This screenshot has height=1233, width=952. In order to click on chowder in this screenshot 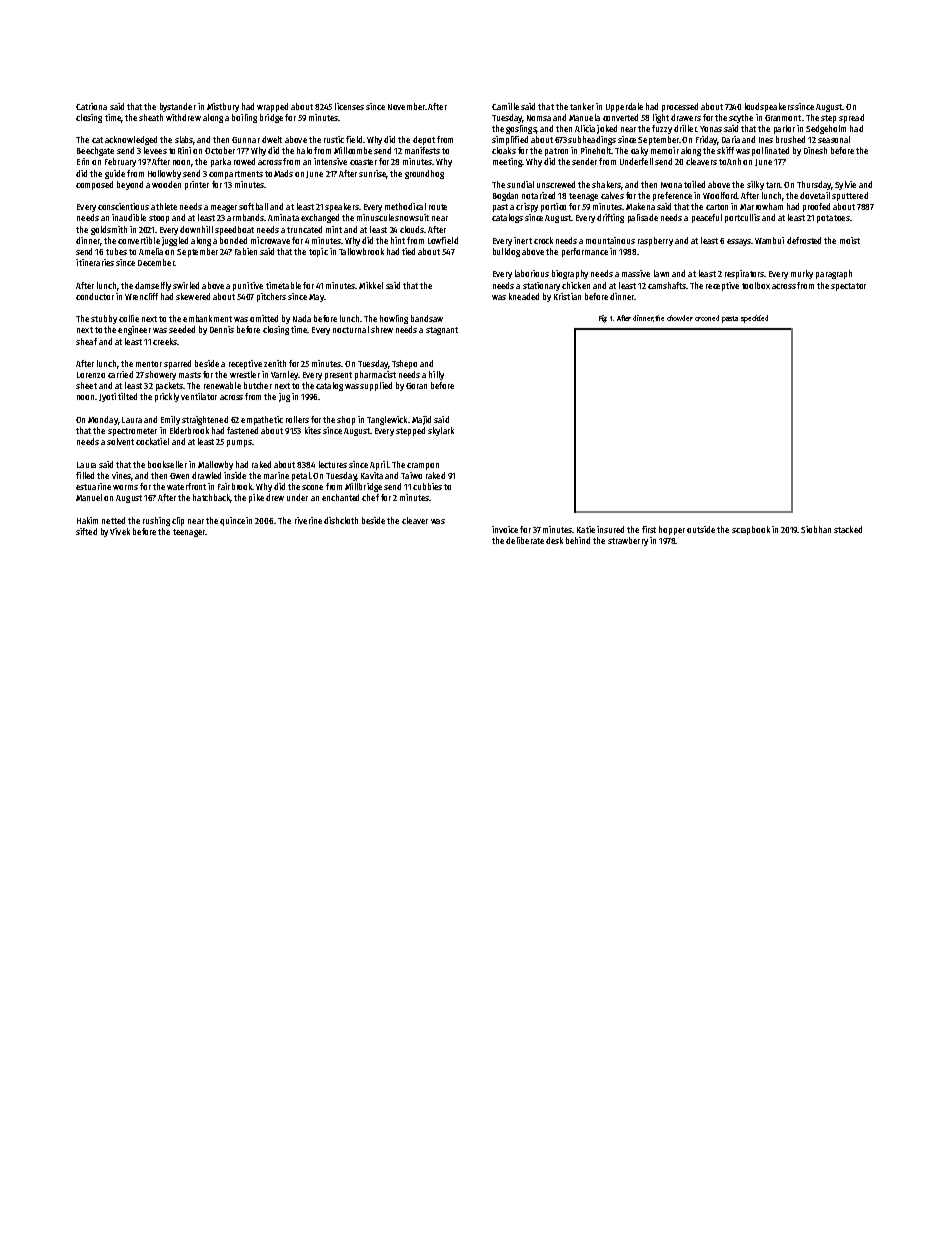, I will do `click(680, 318)`.
